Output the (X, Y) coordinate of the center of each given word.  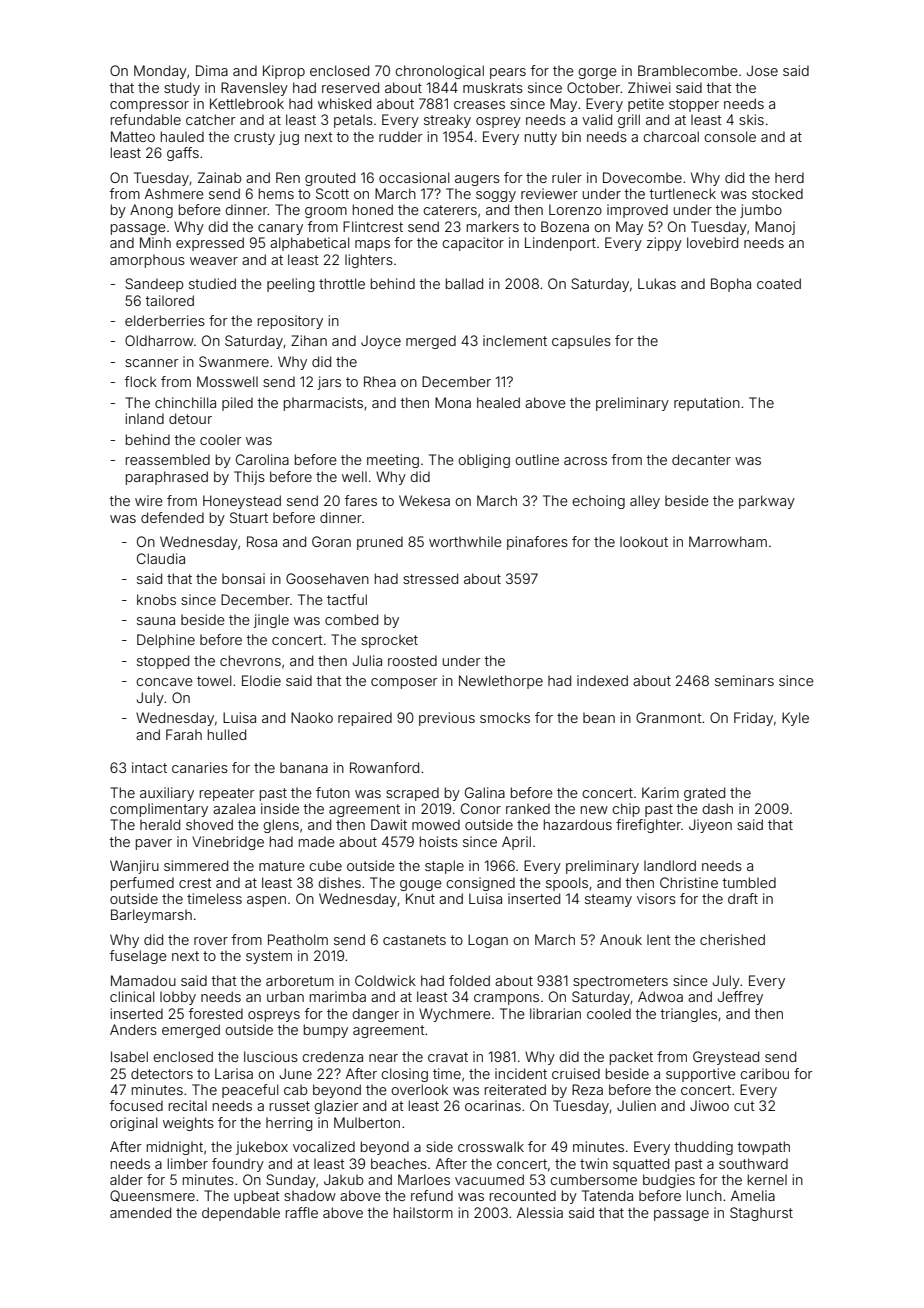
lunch (704, 1195)
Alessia (540, 1212)
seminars (744, 680)
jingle (271, 621)
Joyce (381, 342)
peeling (290, 285)
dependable (241, 1214)
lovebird (712, 242)
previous (447, 719)
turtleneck (683, 193)
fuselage (138, 957)
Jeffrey (740, 998)
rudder (400, 136)
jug (289, 138)
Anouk (621, 939)
